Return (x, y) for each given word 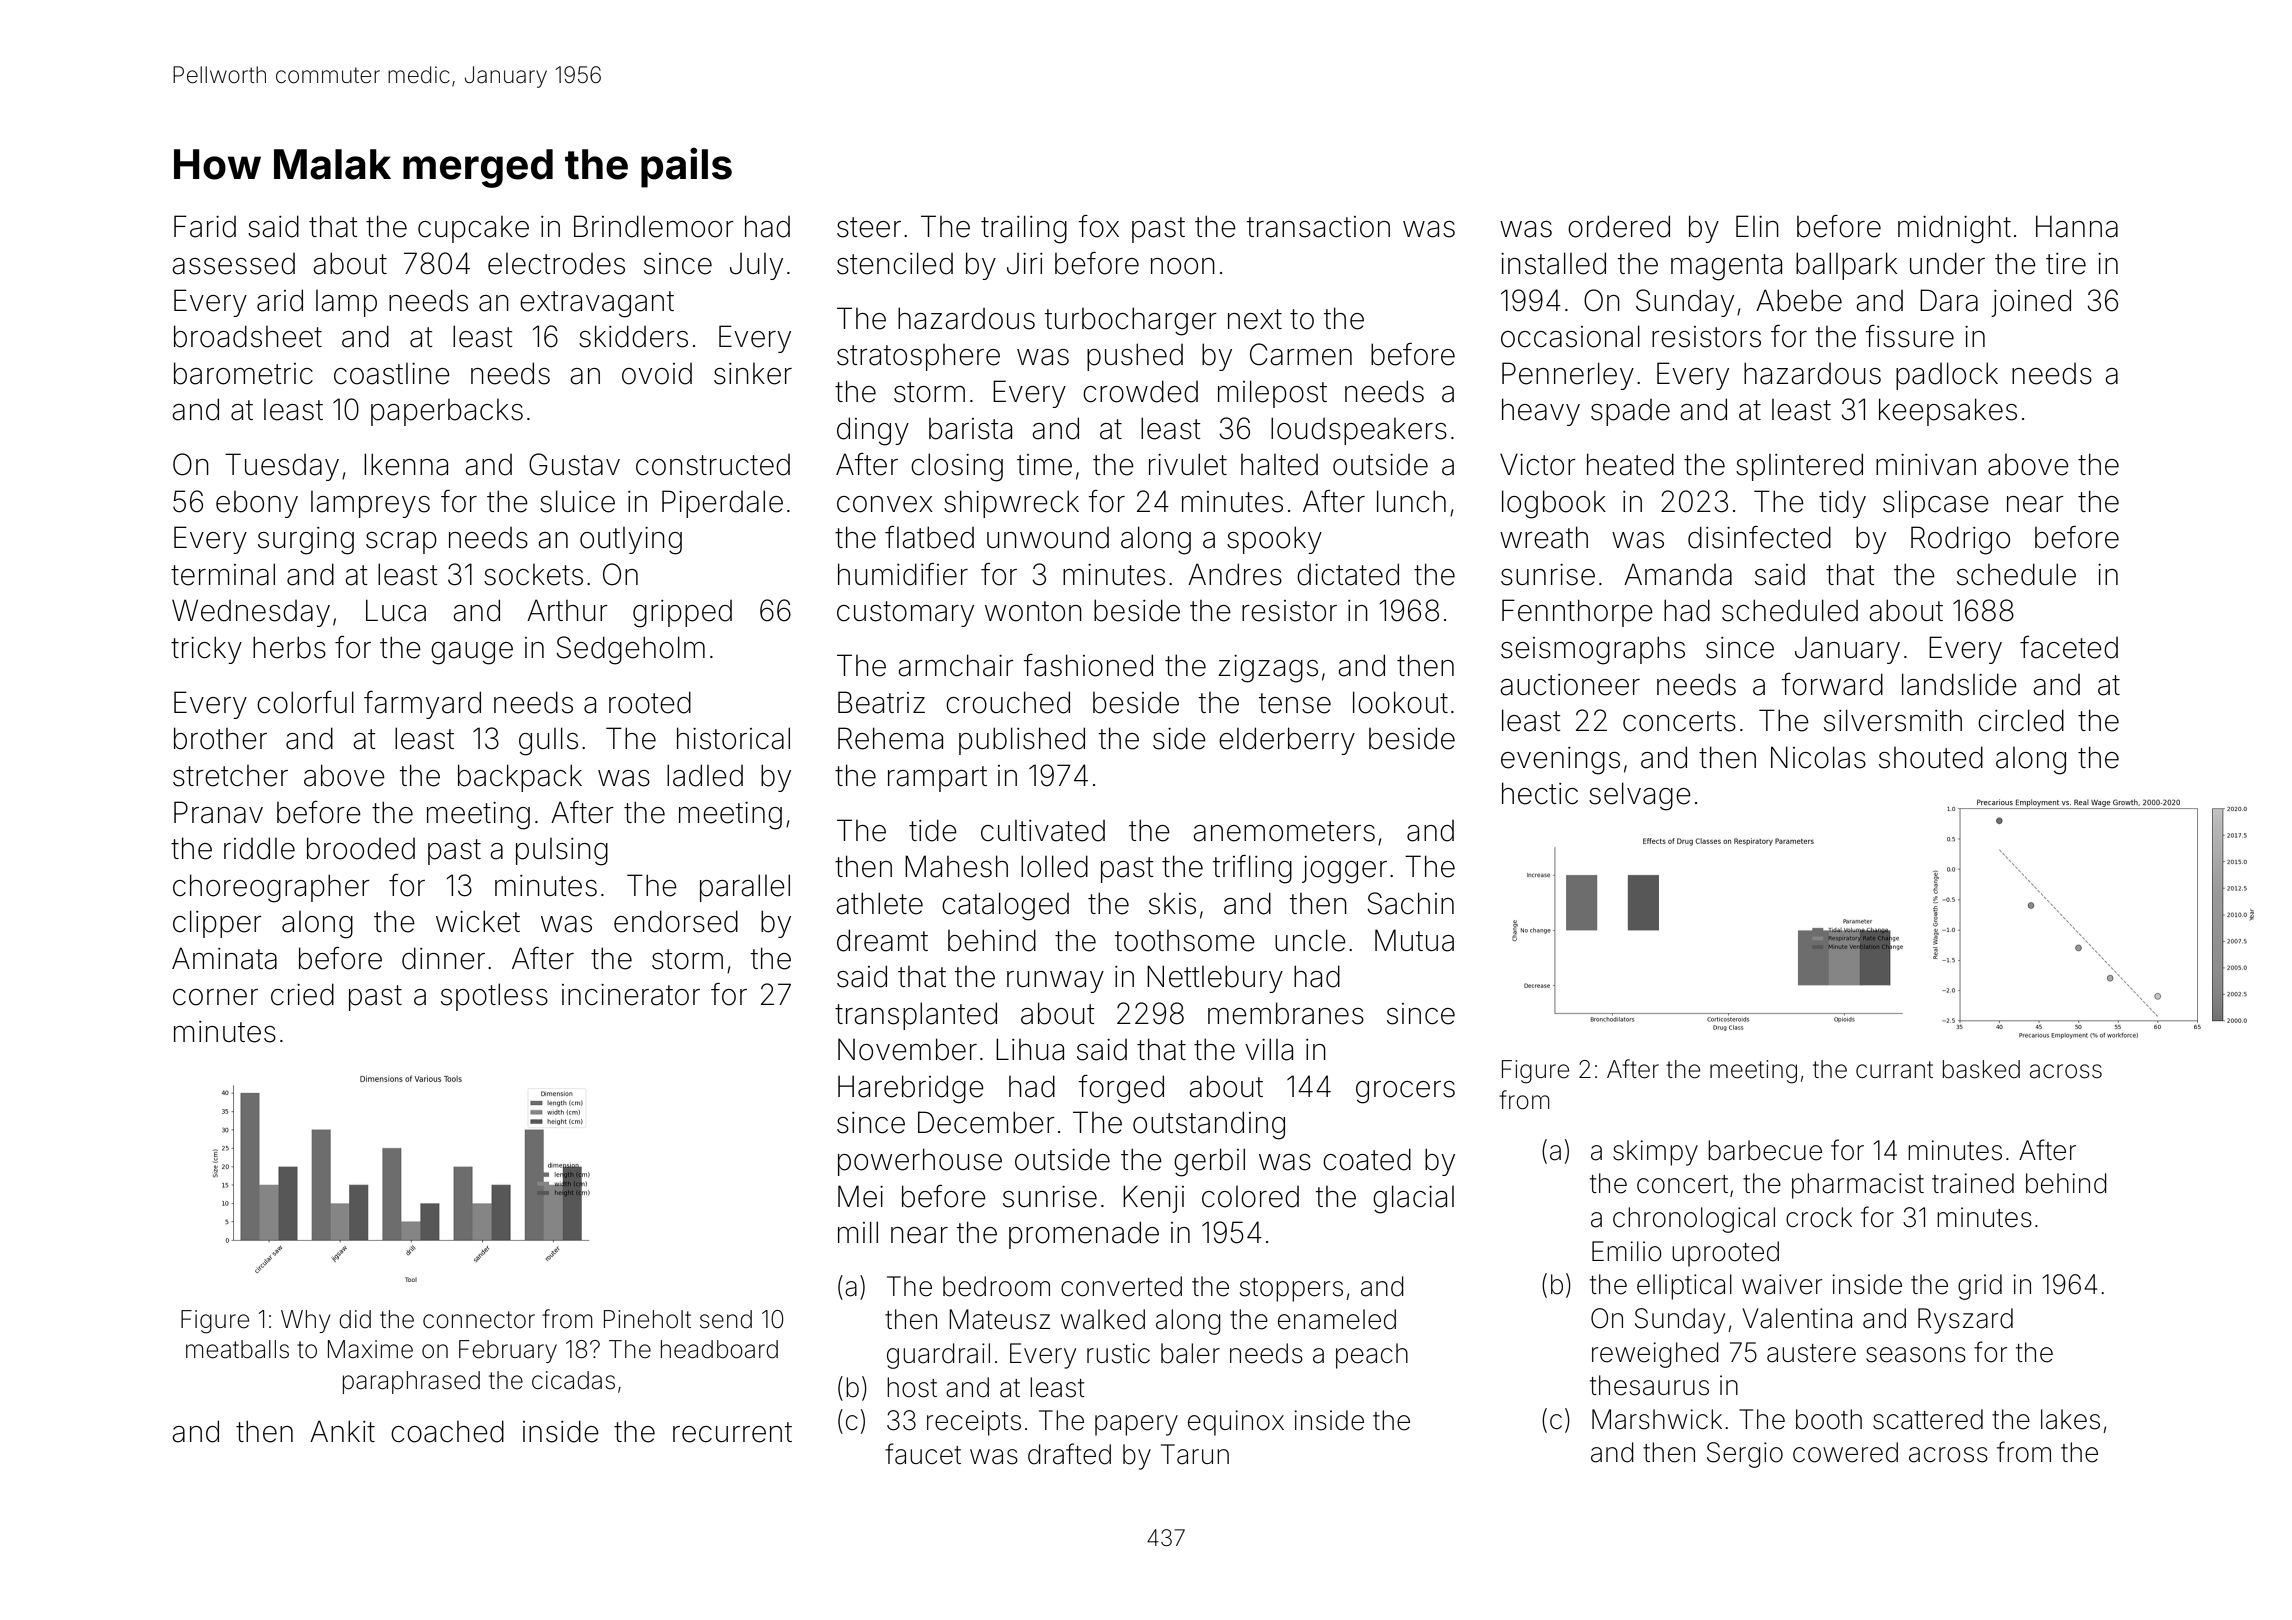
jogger (1344, 870)
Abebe (1799, 300)
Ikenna (406, 464)
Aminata (224, 958)
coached (447, 1431)
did (355, 1319)
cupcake (473, 229)
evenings (1560, 761)
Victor (1538, 465)
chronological (1694, 1220)
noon (1183, 266)
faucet (923, 1454)
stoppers (1291, 1290)
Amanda (1678, 574)
